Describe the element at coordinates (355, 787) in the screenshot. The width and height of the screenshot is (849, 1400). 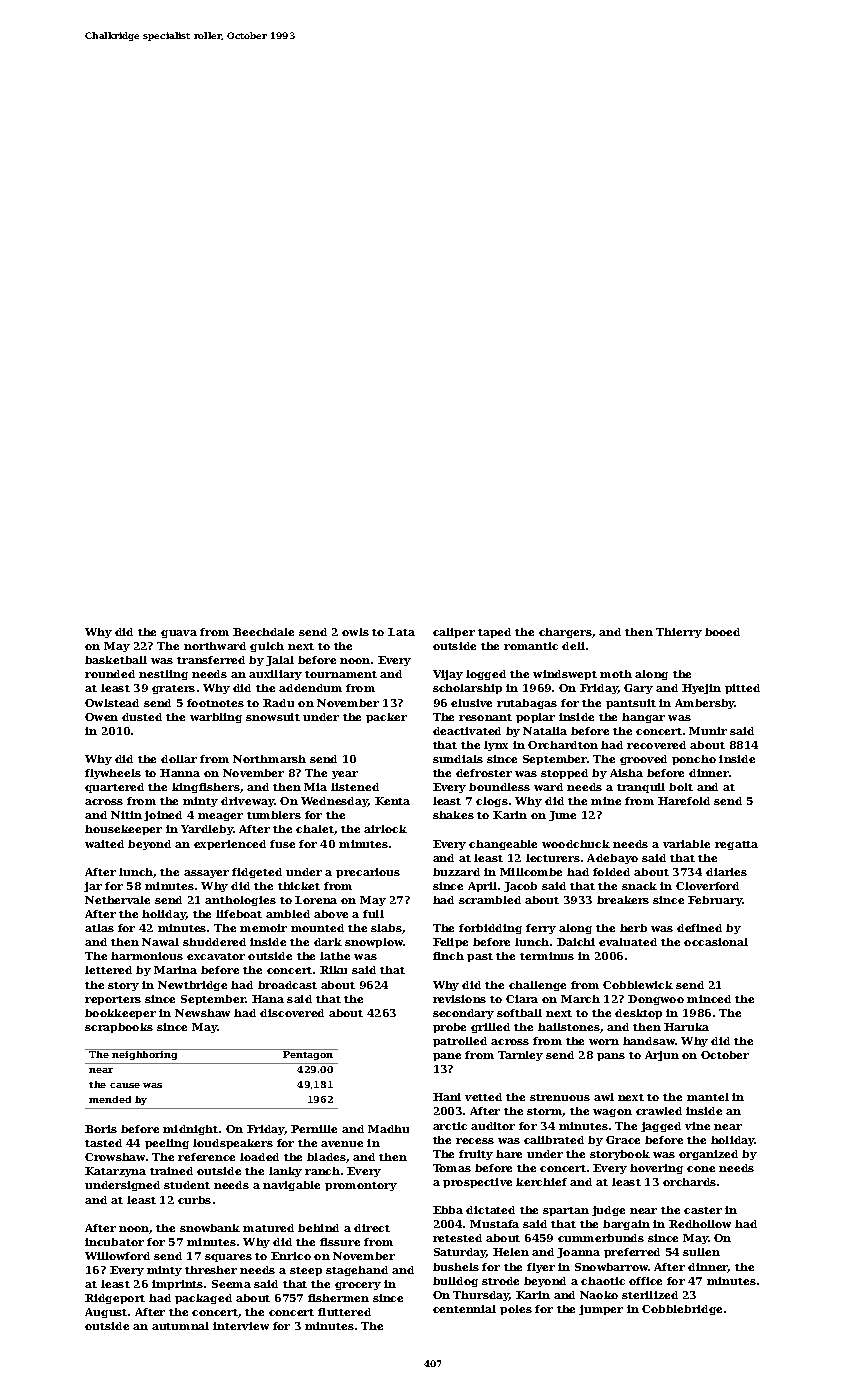
I see `listened` at that location.
